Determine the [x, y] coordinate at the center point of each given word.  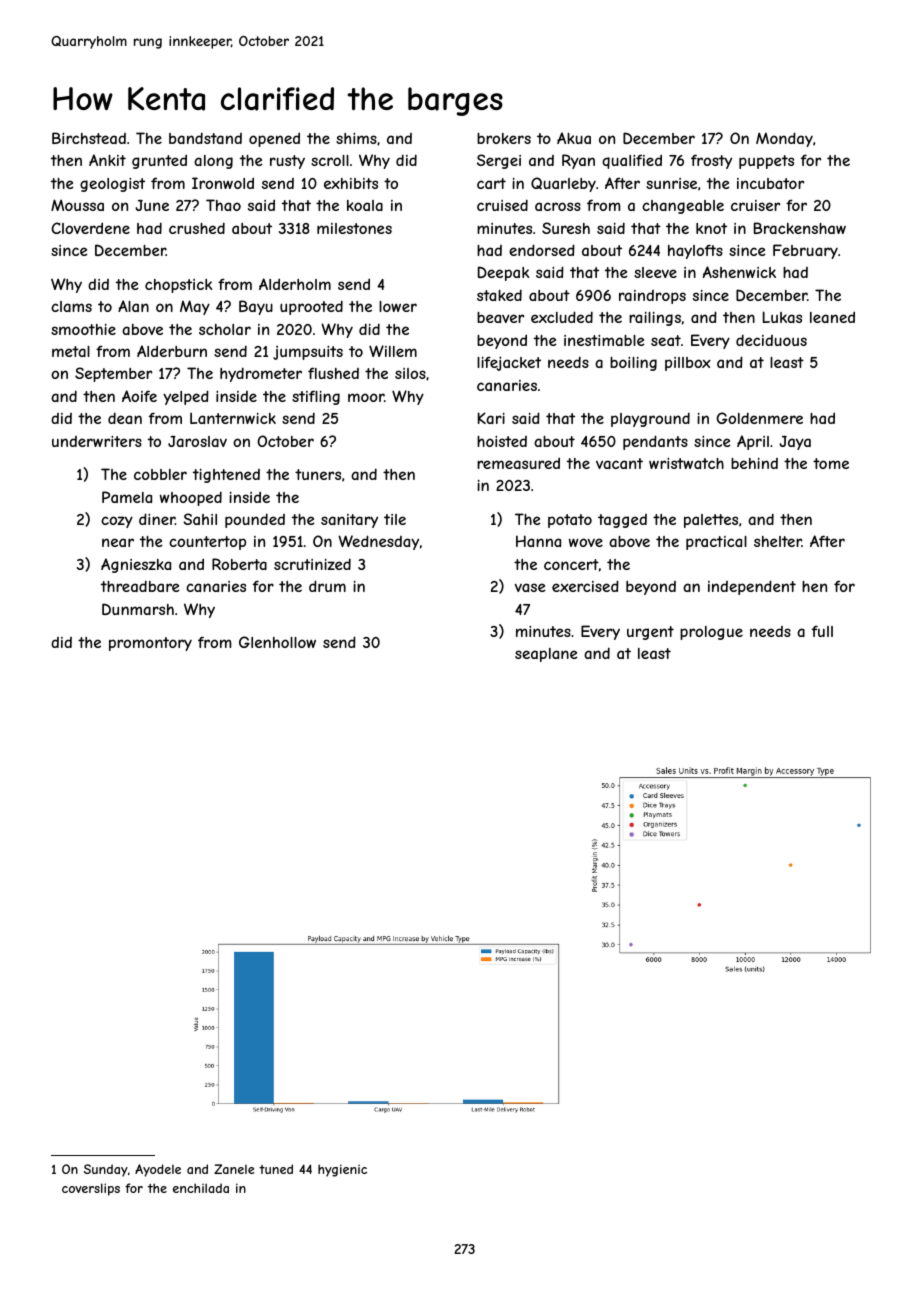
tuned [276, 1169]
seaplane [546, 655]
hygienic [342, 1170]
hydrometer [261, 374]
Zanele [234, 1169]
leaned [832, 317]
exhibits [351, 183]
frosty [711, 161]
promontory [150, 644]
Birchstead [89, 138]
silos [410, 373]
